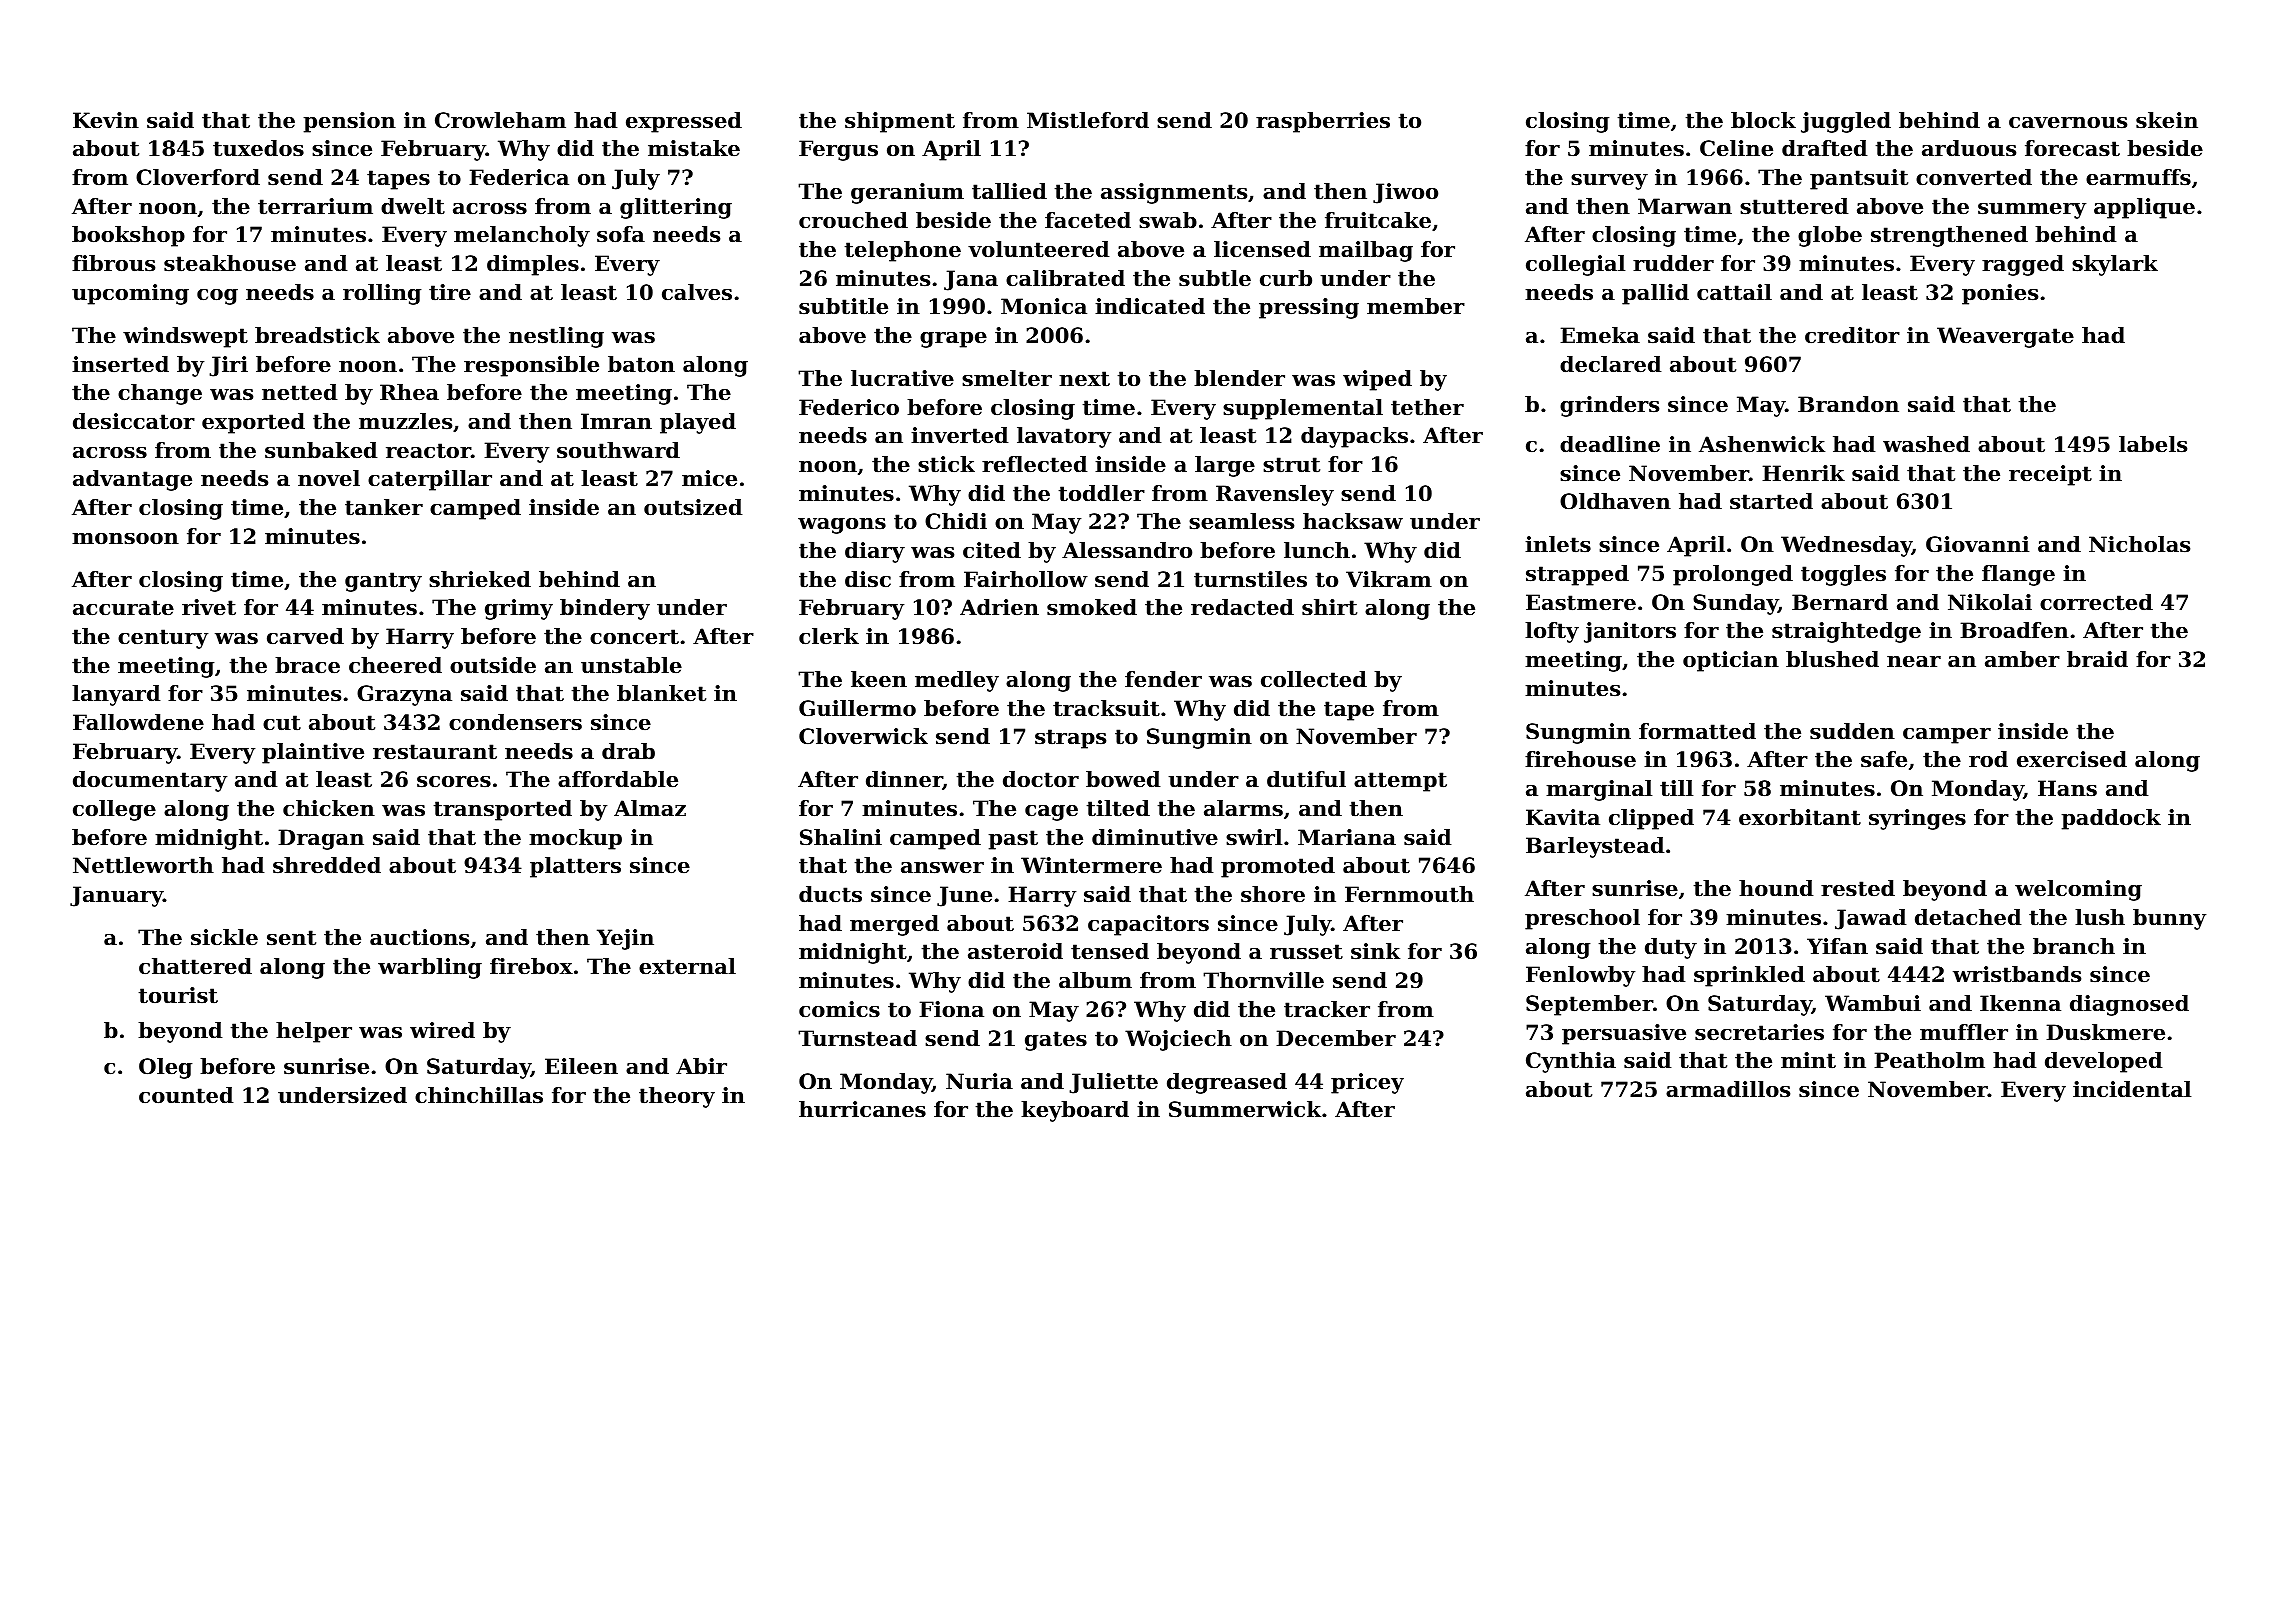 Image resolution: width=2282 pixels, height=1614 pixels. Describe the element at coordinates (1697, 731) in the screenshot. I see `formatted` at that location.
